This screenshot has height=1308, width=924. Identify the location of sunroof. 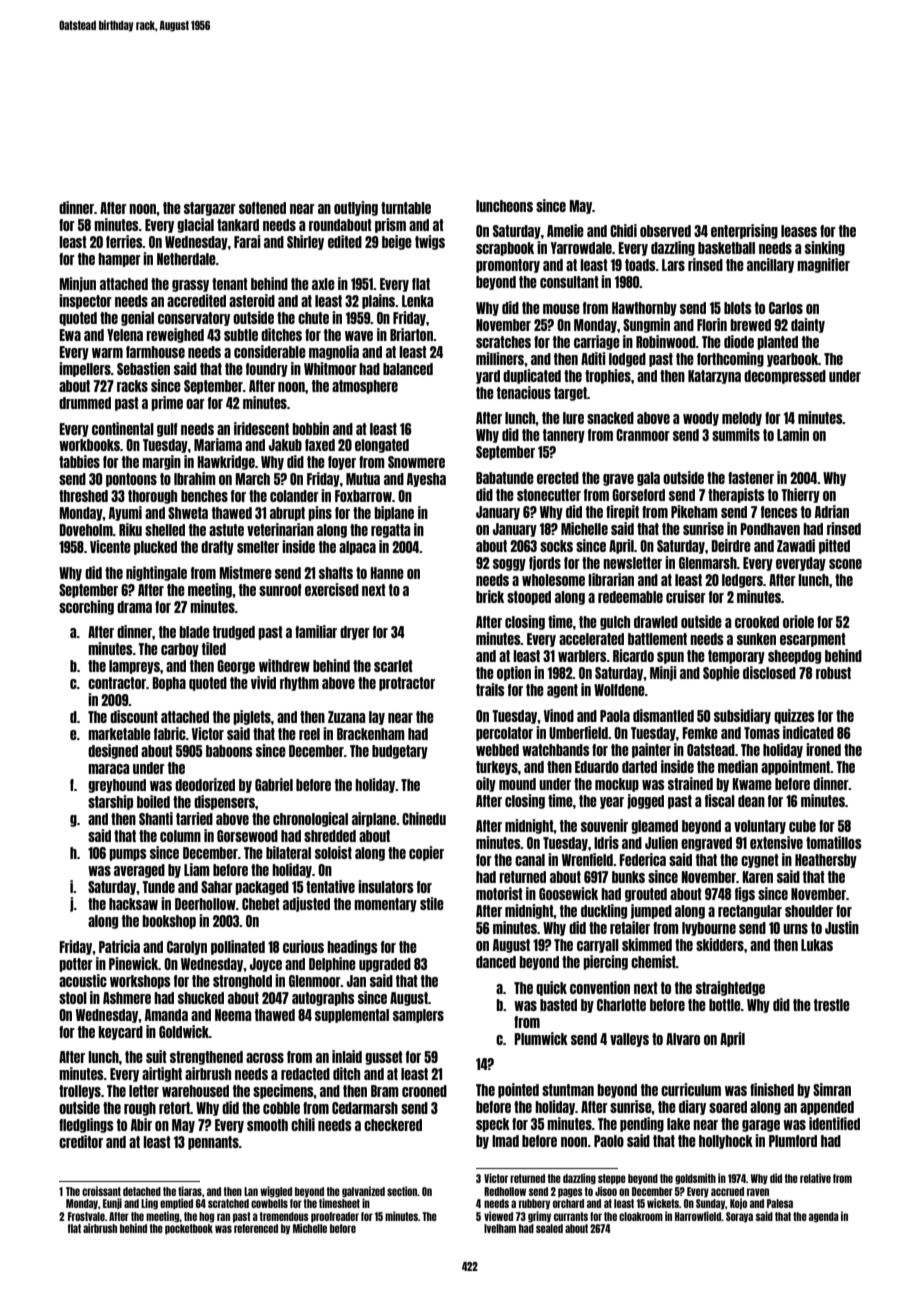
(280, 590).
